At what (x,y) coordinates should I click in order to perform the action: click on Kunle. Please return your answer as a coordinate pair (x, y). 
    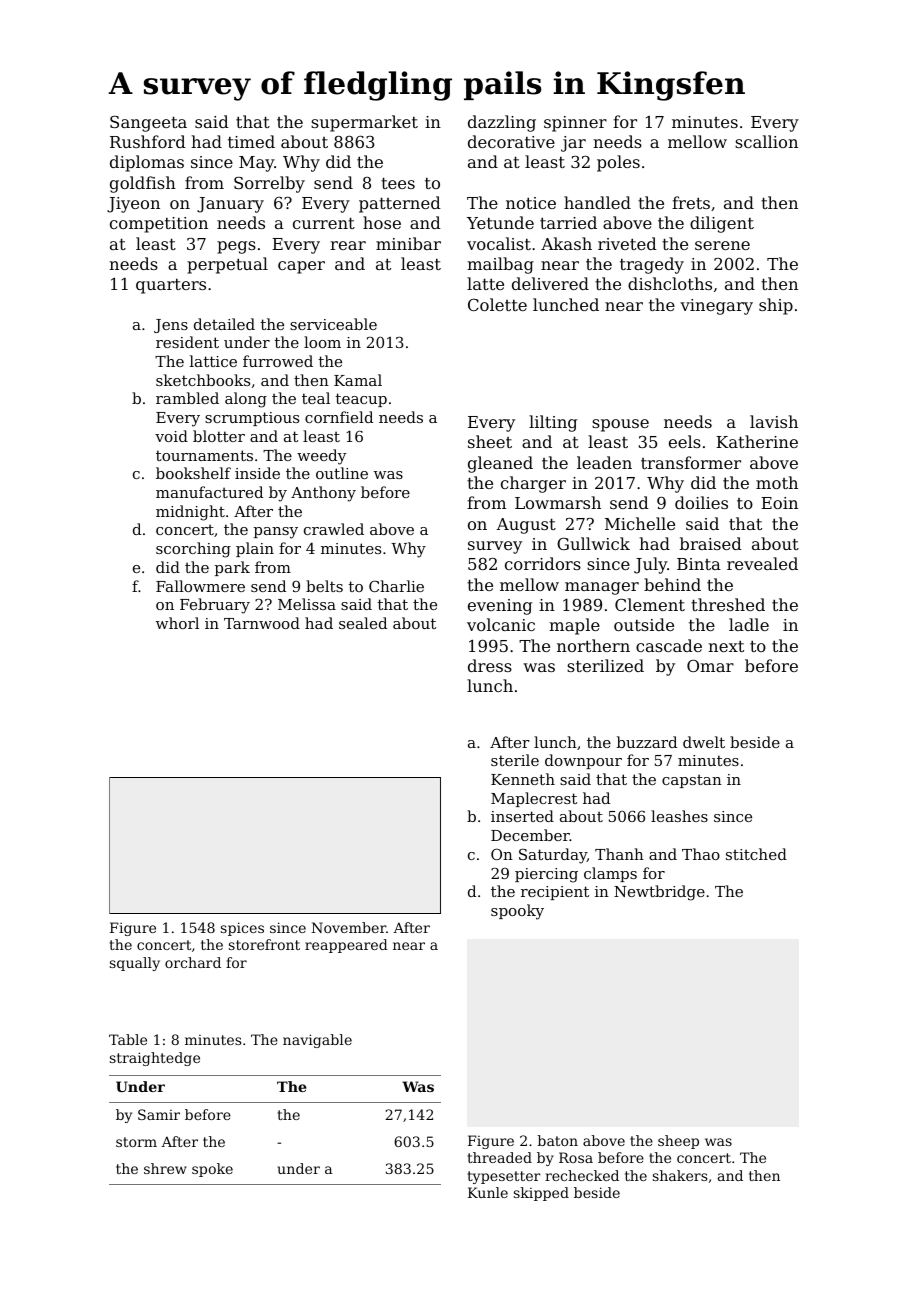
    Looking at the image, I should click on (488, 1192).
